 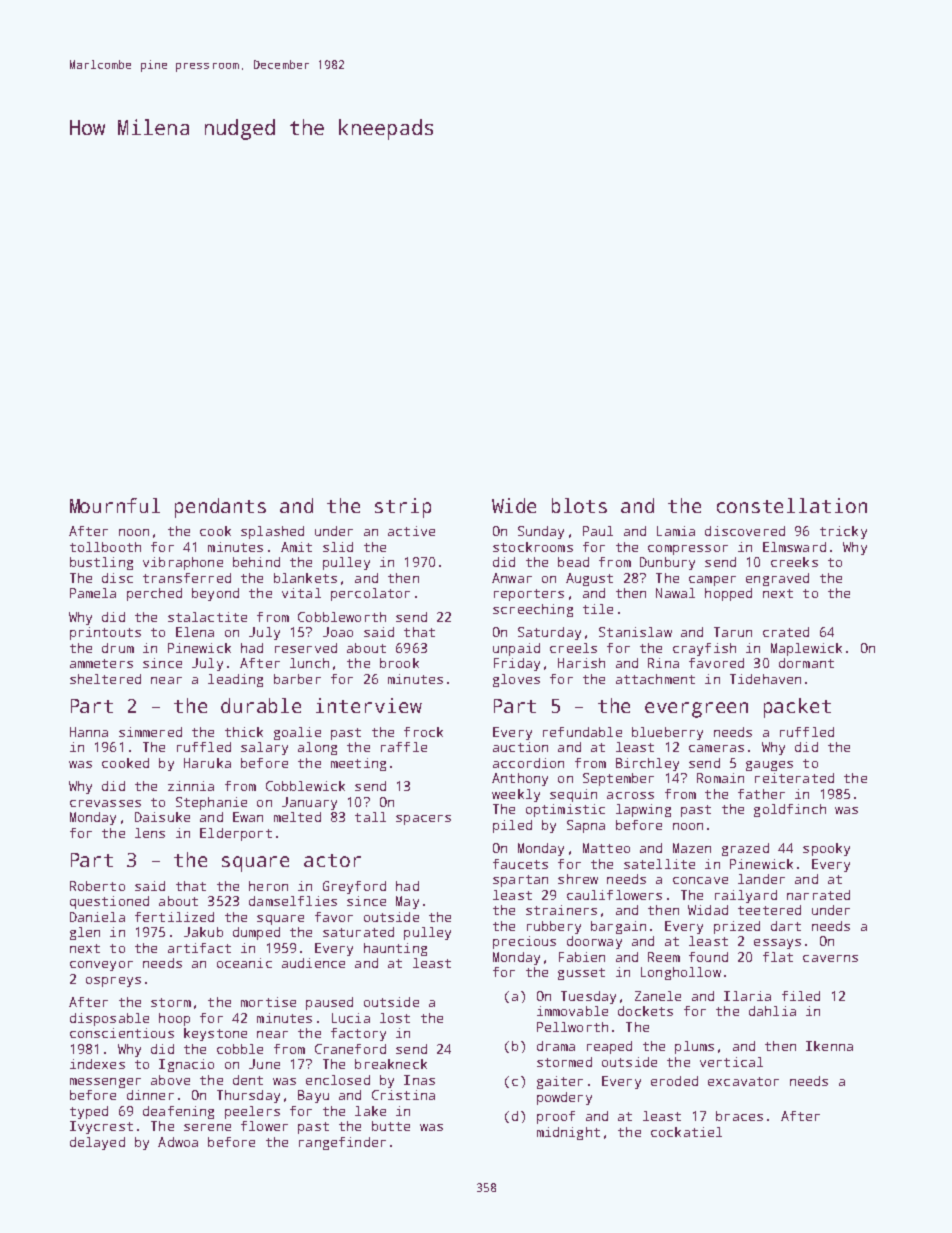 What do you see at coordinates (338, 547) in the image?
I see `slid` at bounding box center [338, 547].
